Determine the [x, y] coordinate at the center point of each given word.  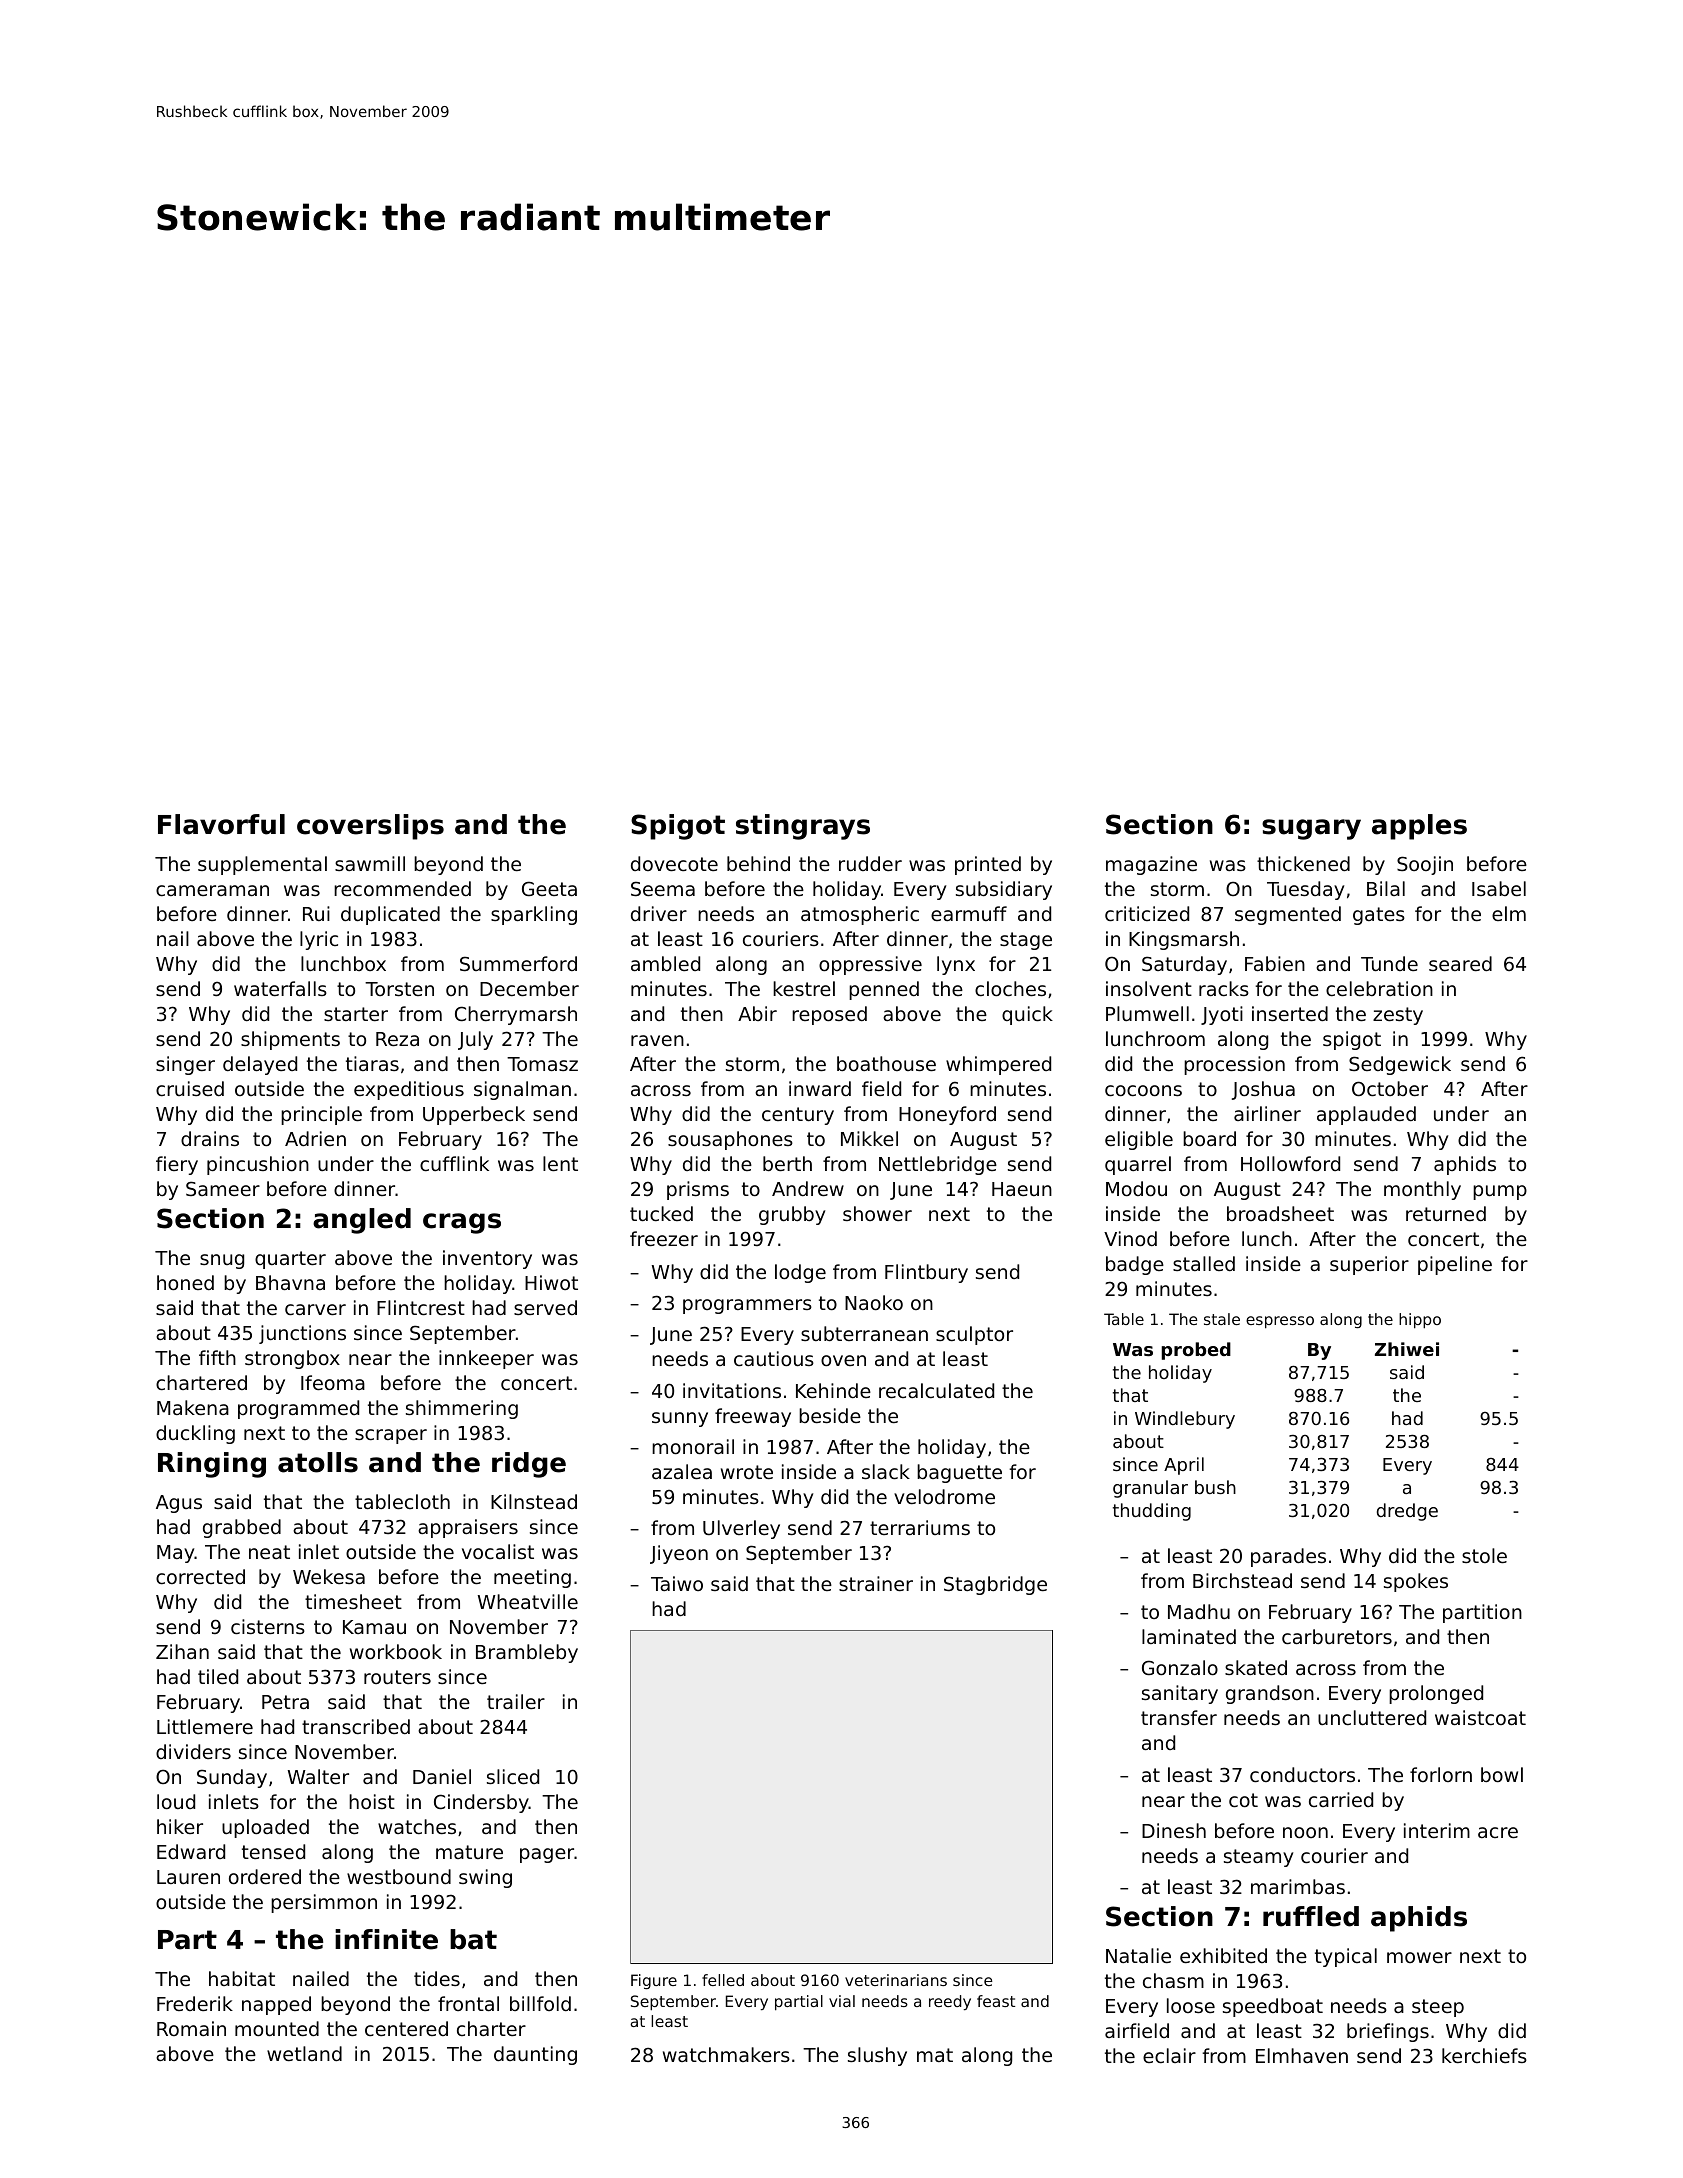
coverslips [370, 827]
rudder [870, 863]
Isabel [1499, 888]
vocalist [498, 1551]
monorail [693, 1446]
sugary [1311, 829]
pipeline [1455, 1265]
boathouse [886, 1063]
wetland [304, 2053]
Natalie [1138, 1955]
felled [723, 1980]
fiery [177, 1165]
